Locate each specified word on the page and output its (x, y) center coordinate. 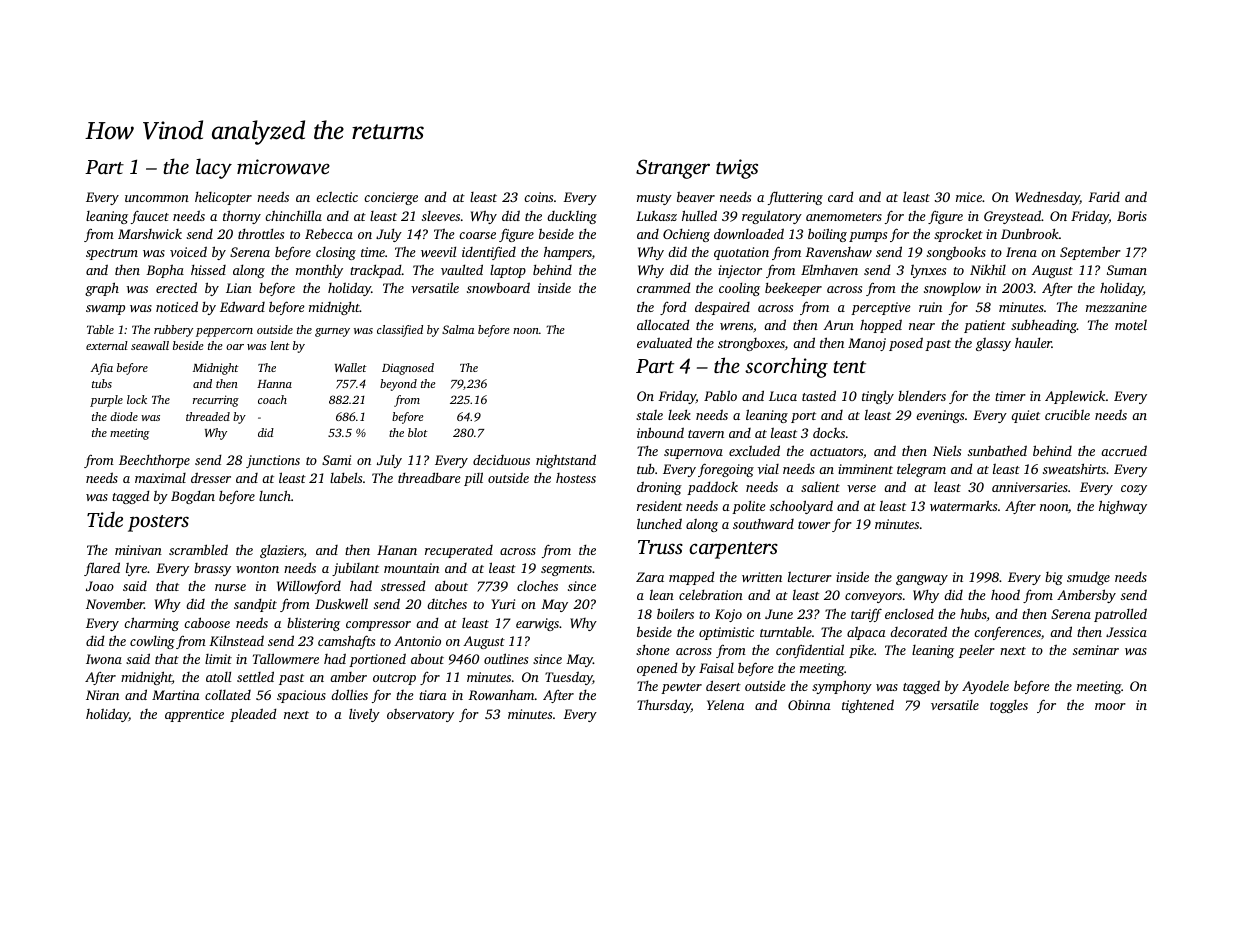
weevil (438, 251)
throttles (261, 233)
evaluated (664, 342)
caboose (207, 622)
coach (272, 399)
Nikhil (988, 270)
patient (985, 326)
